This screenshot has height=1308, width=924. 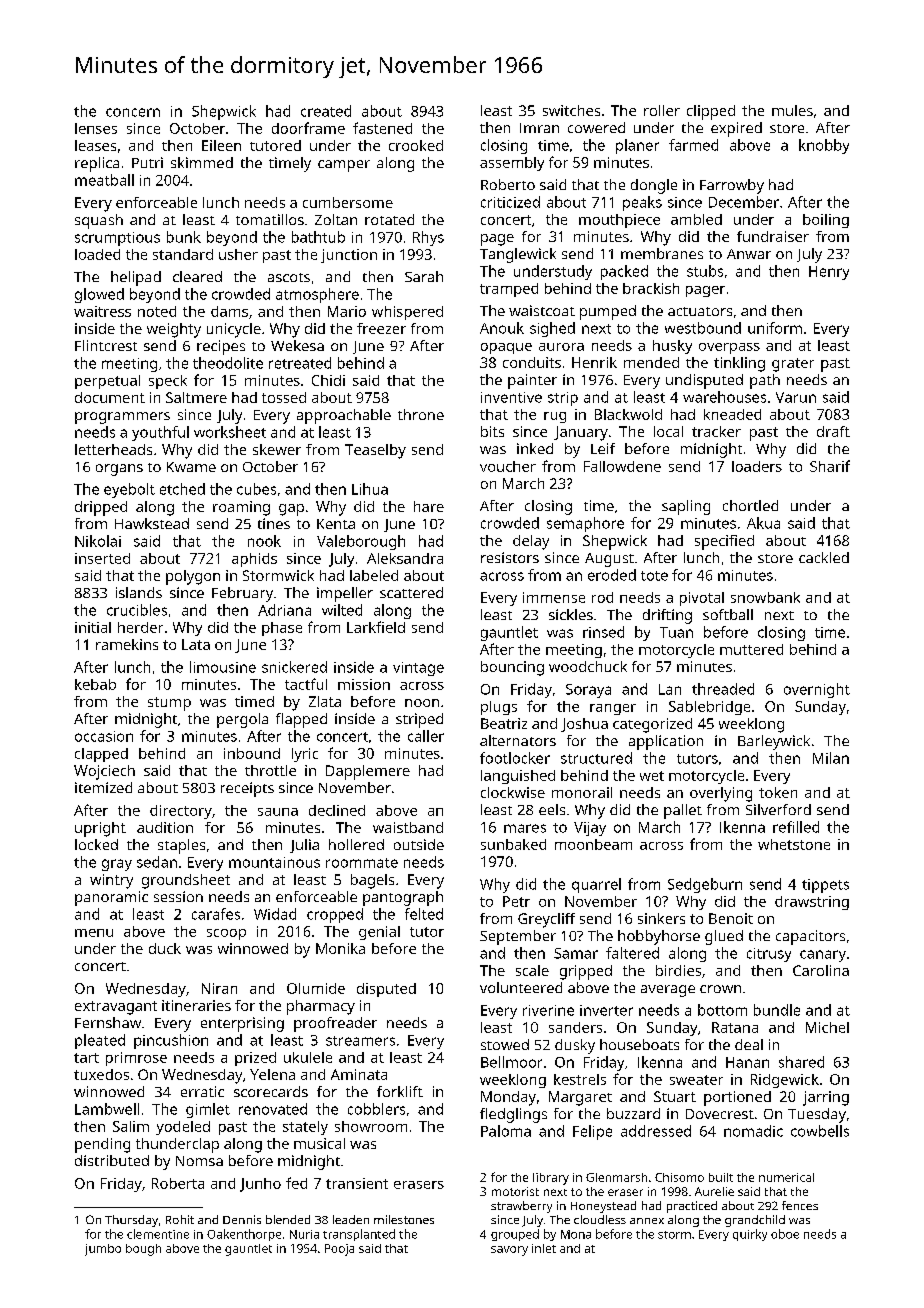 What do you see at coordinates (133, 112) in the screenshot?
I see `concern` at bounding box center [133, 112].
